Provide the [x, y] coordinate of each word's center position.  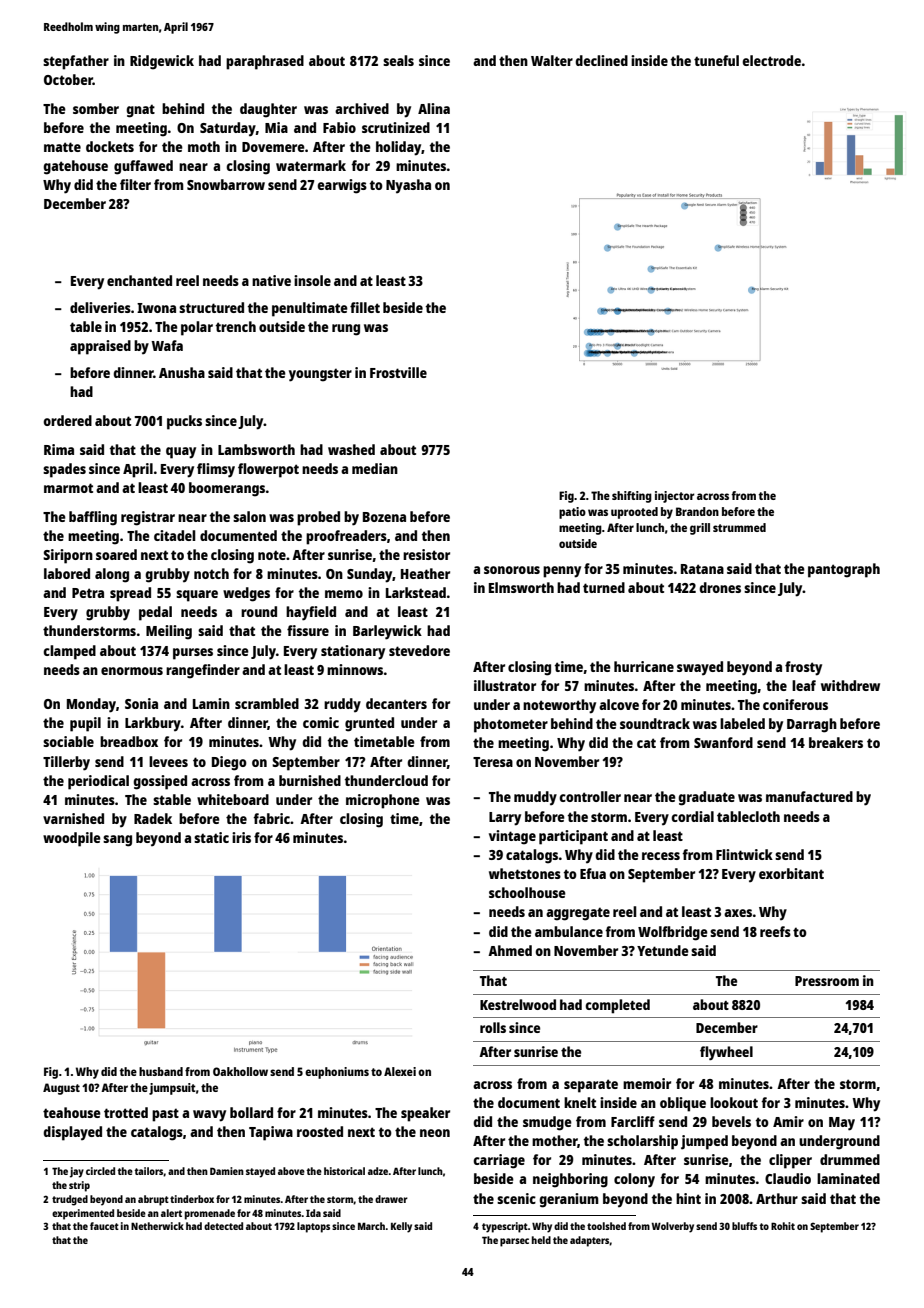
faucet [104, 1226]
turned [604, 587]
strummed [739, 527]
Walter [552, 60]
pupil [85, 724]
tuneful [716, 60]
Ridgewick [162, 62]
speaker [425, 1114]
